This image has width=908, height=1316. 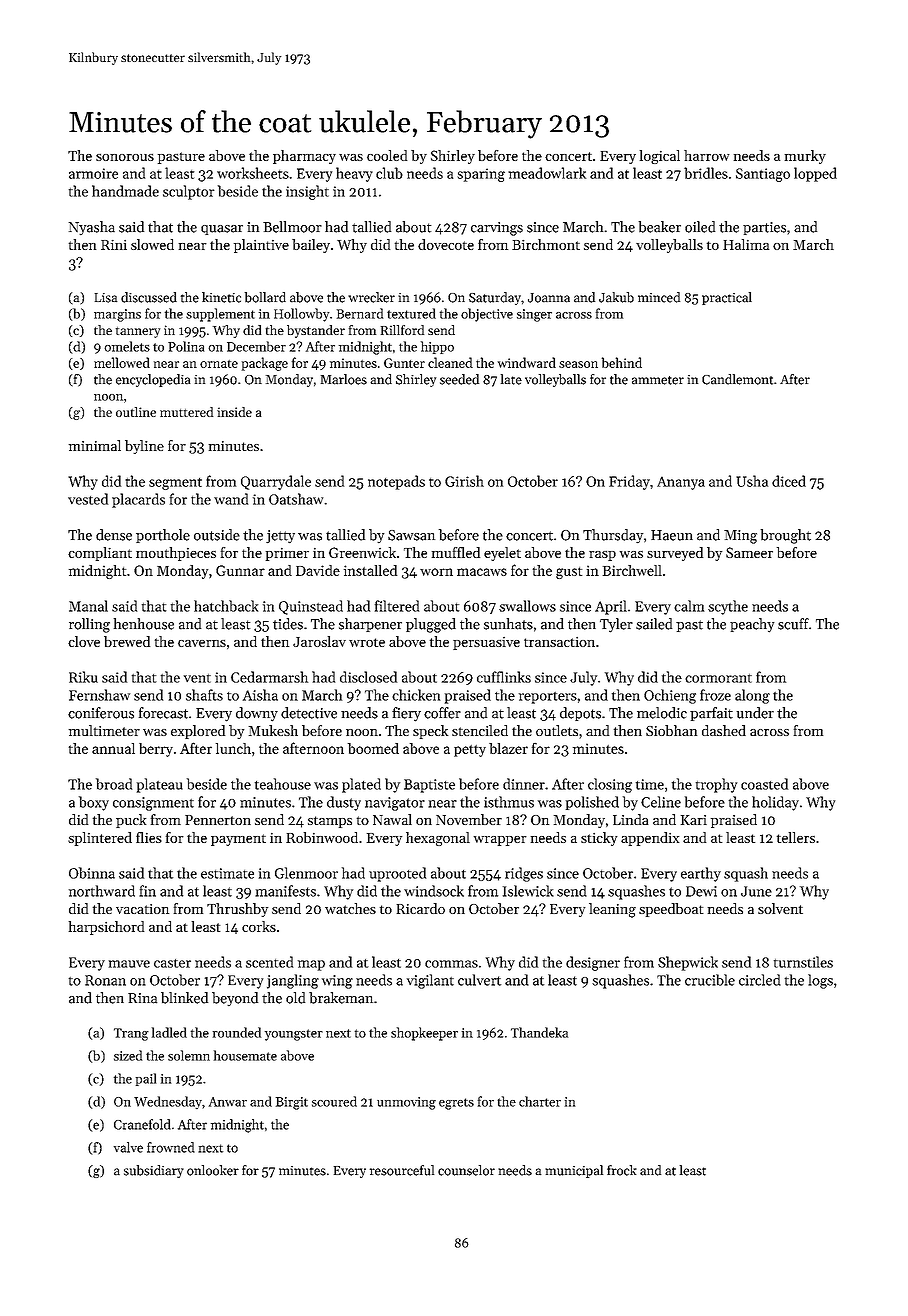 I want to click on solemn, so click(x=189, y=1055).
